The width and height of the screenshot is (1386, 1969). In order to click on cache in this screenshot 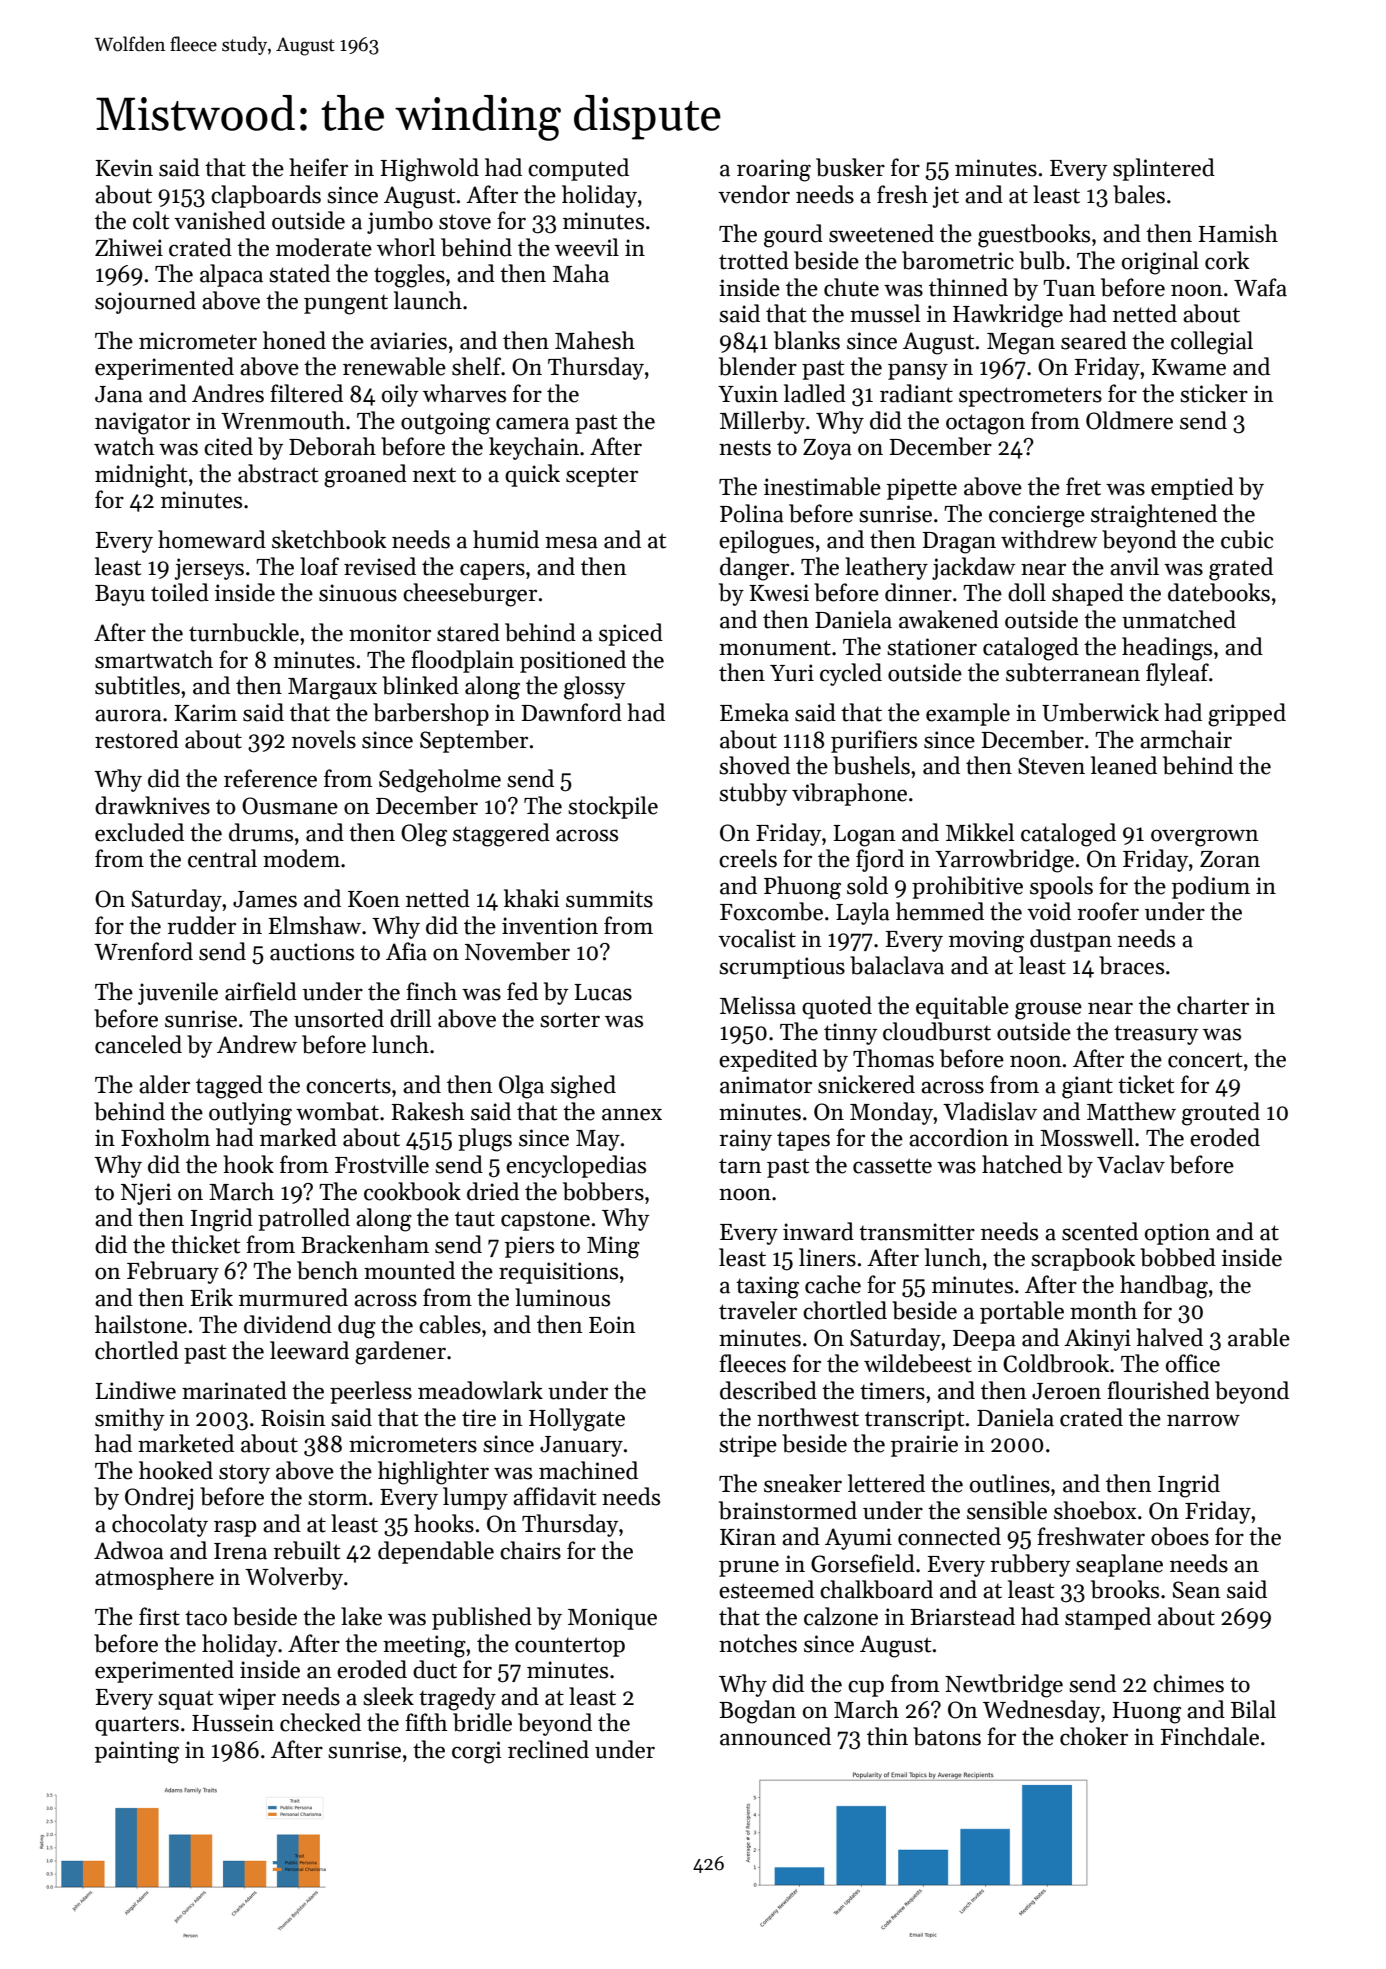, I will do `click(833, 1284)`.
